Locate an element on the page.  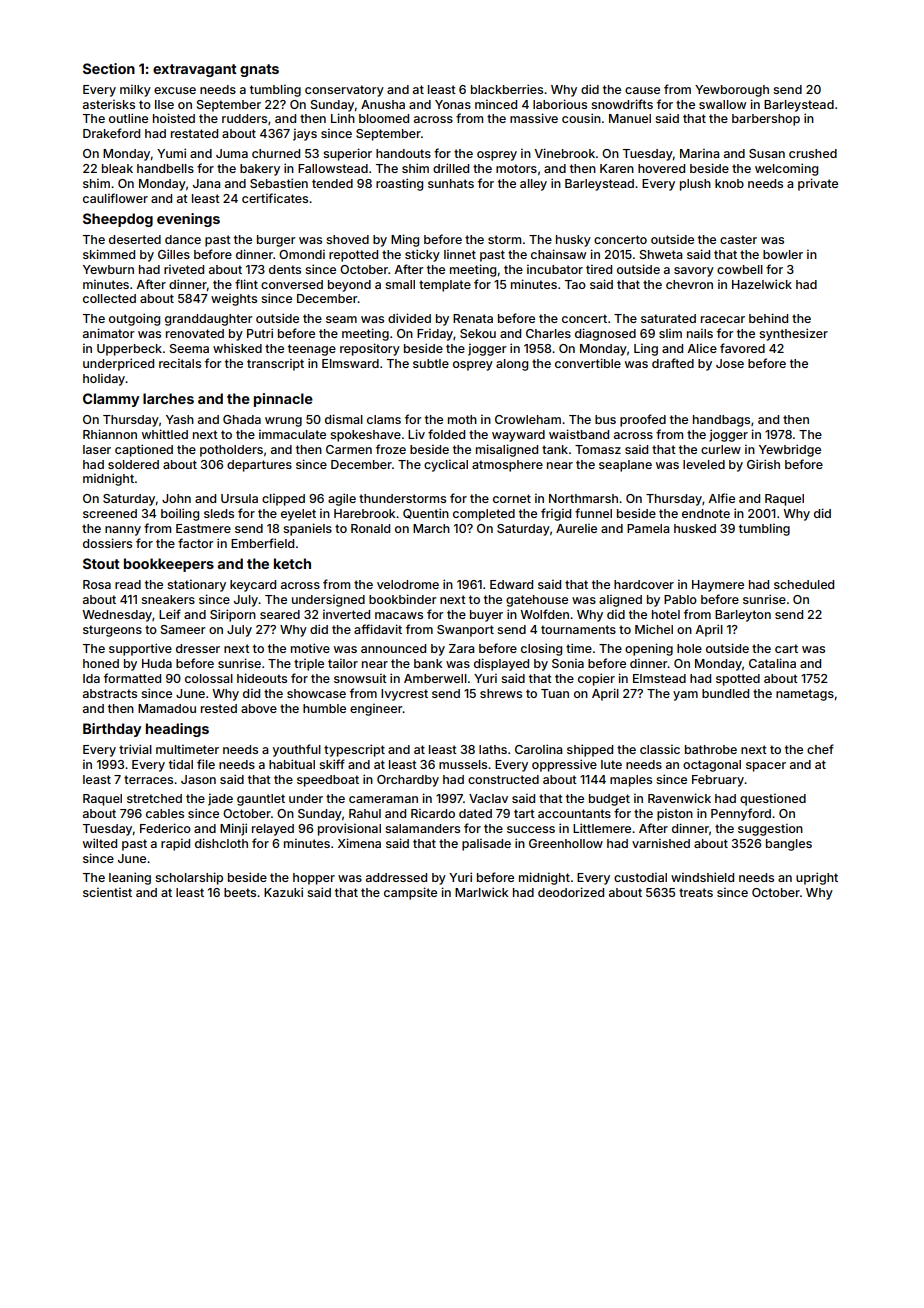
Wednesday is located at coordinates (117, 616).
